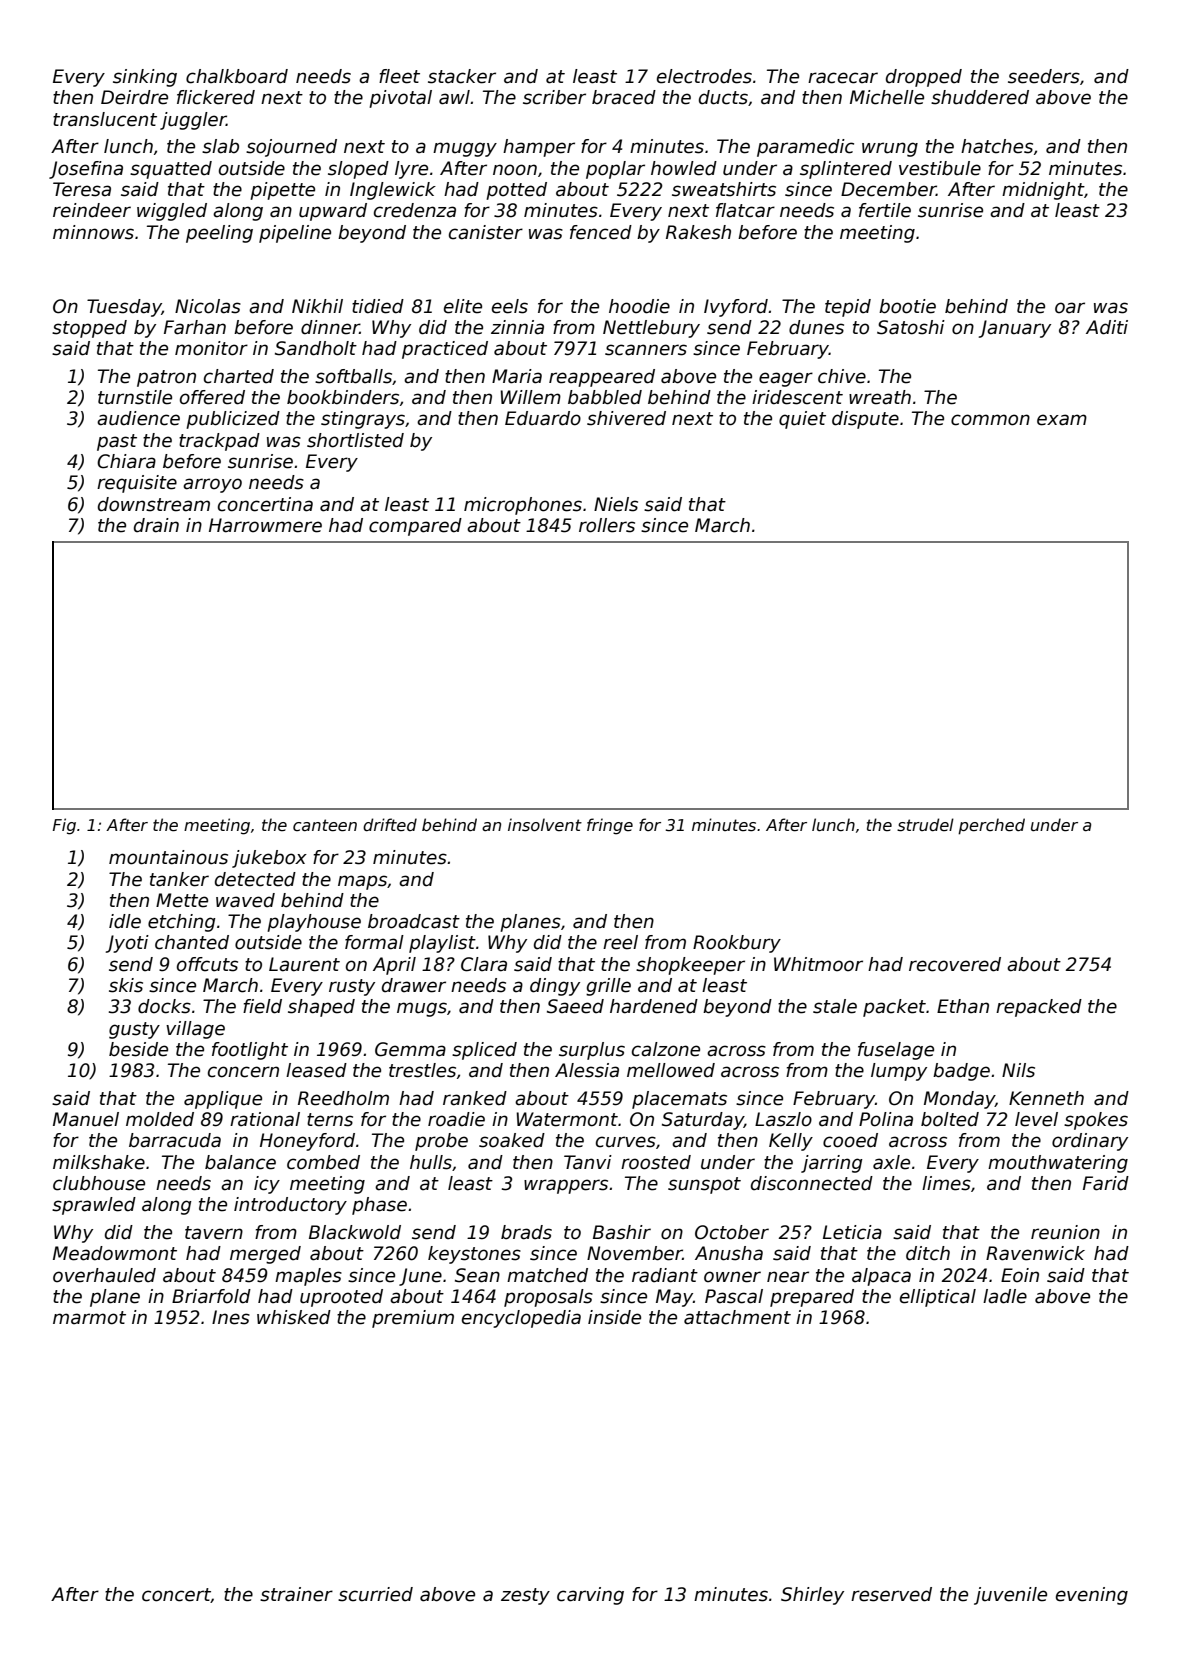 The height and width of the page is (1670, 1181). What do you see at coordinates (89, 1318) in the page?
I see `marmot` at bounding box center [89, 1318].
